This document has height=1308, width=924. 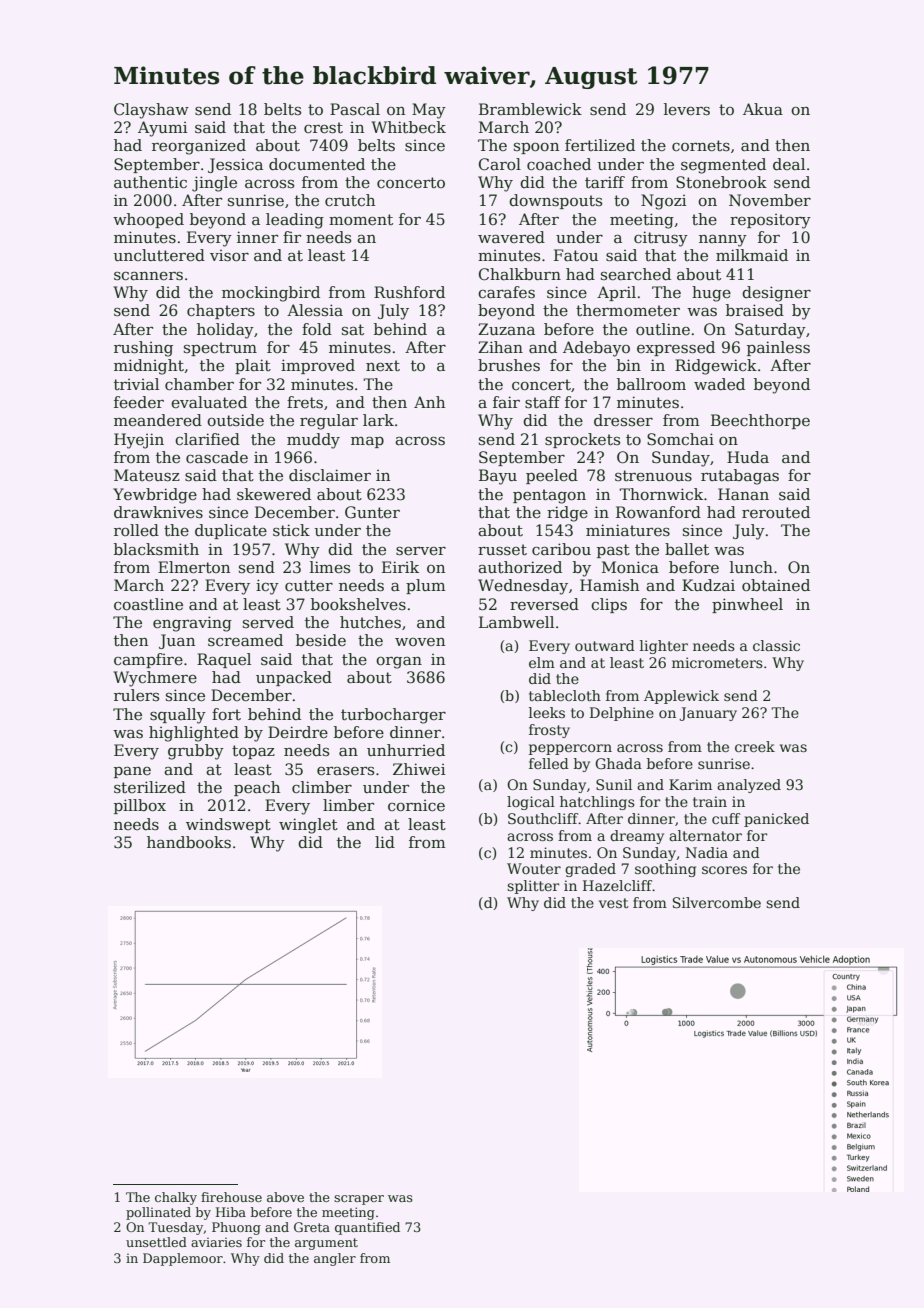 I want to click on argument, so click(x=326, y=1244).
